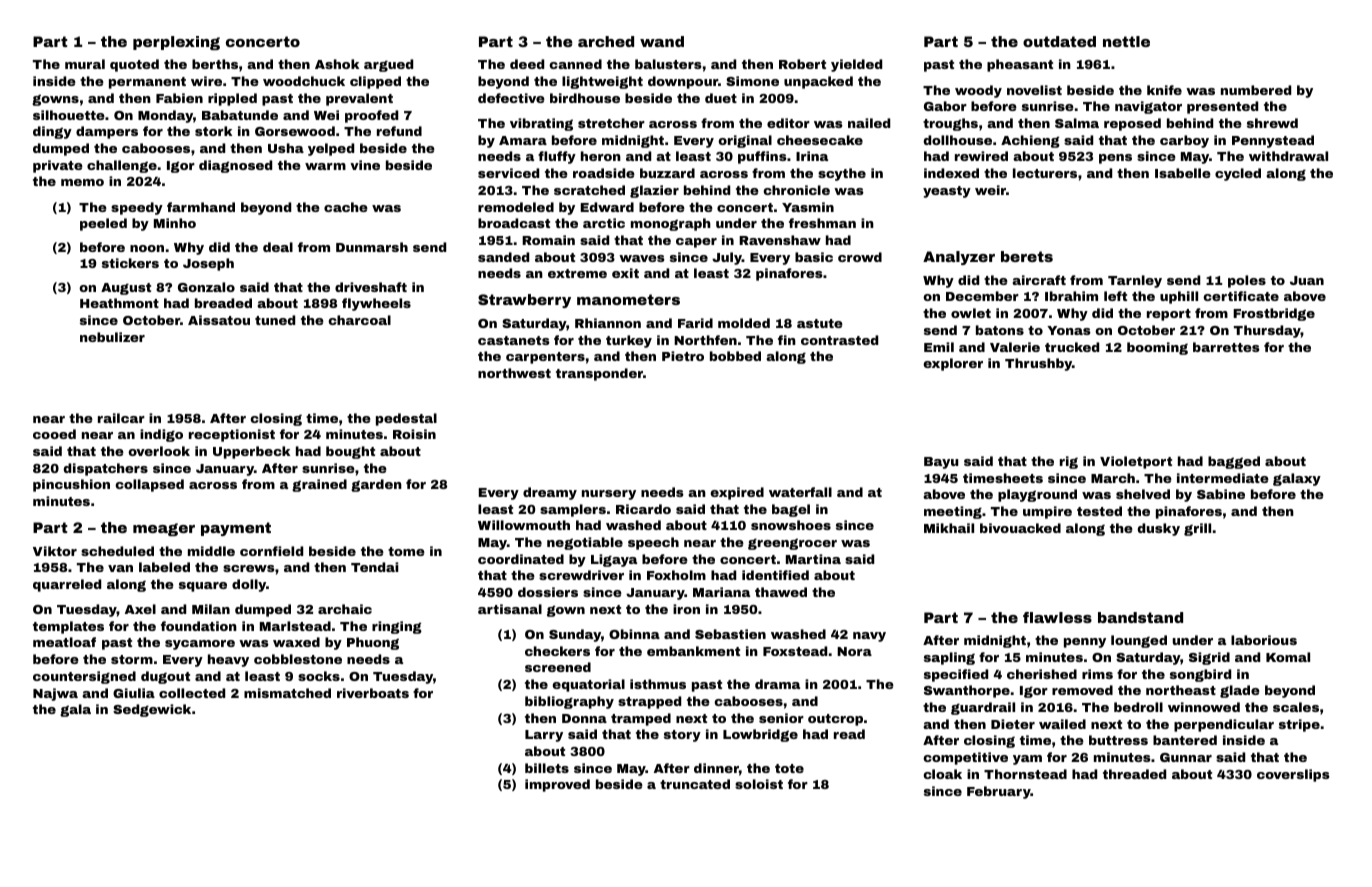 The image size is (1372, 887). Describe the element at coordinates (945, 106) in the document. I see `Gabor` at that location.
